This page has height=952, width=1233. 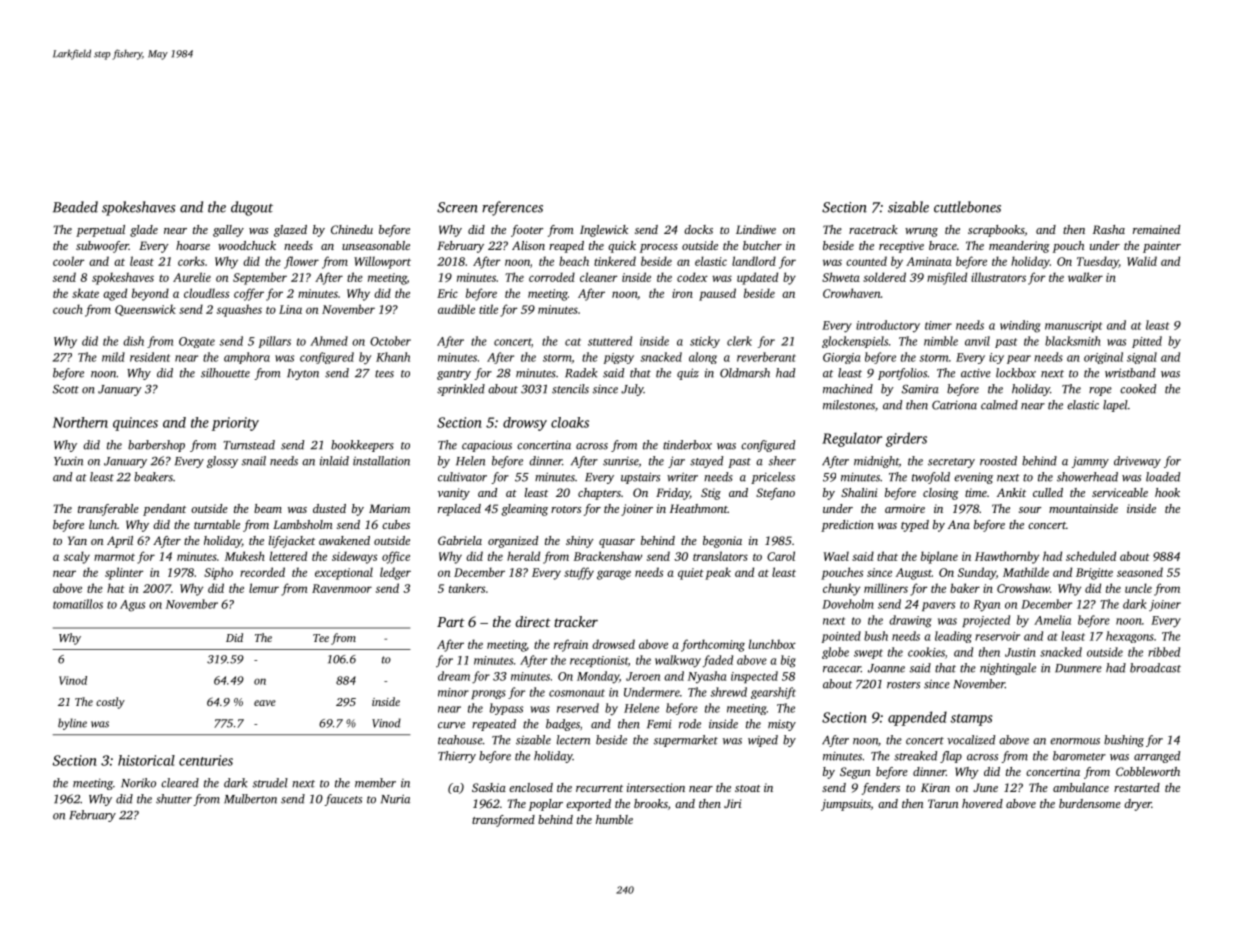 What do you see at coordinates (967, 207) in the page?
I see `cuttlebones` at bounding box center [967, 207].
